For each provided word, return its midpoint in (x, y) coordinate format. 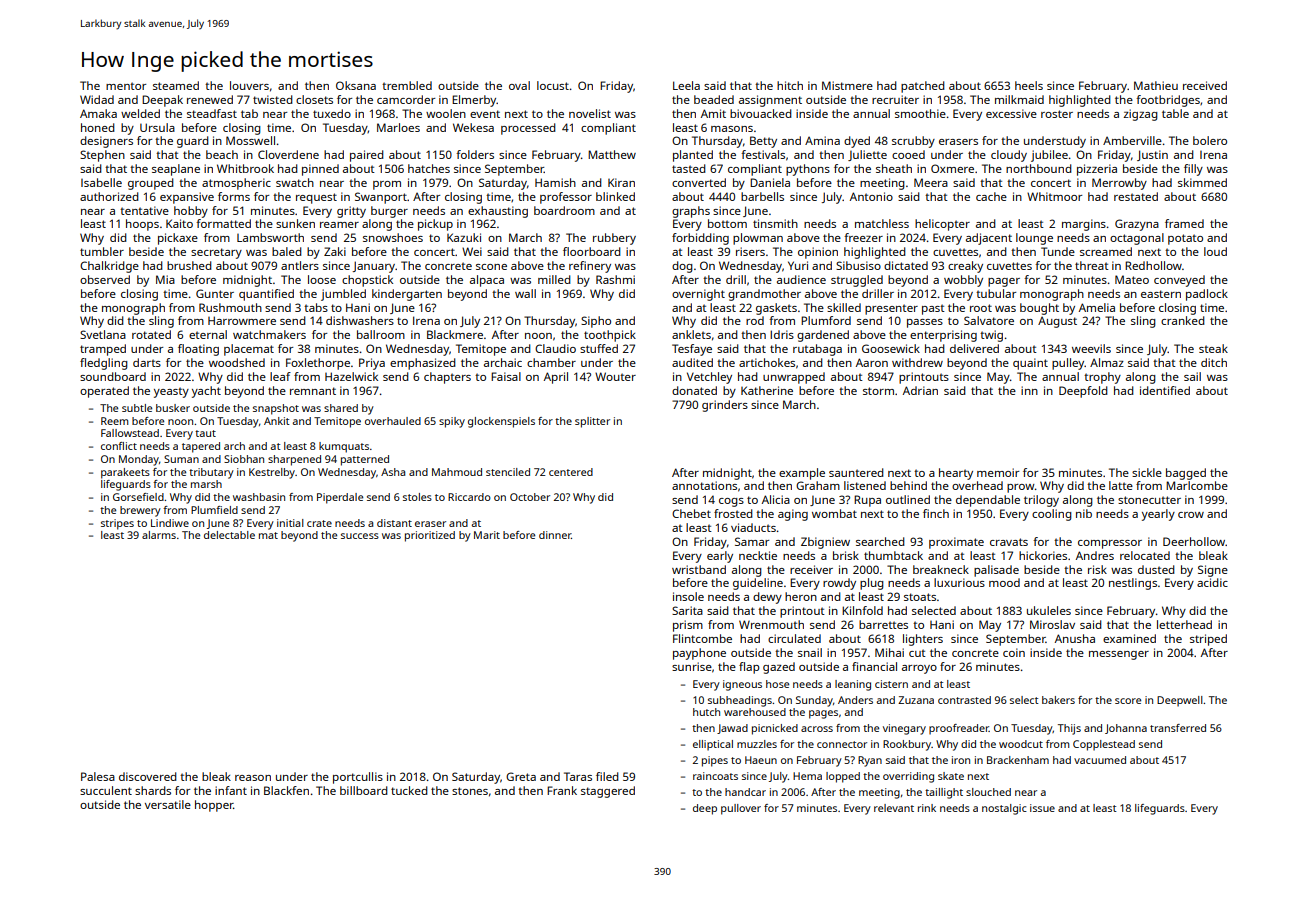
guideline (758, 584)
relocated (1145, 555)
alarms (159, 535)
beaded (714, 99)
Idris (782, 334)
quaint (1030, 364)
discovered (148, 776)
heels (1029, 85)
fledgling (104, 364)
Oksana (356, 85)
